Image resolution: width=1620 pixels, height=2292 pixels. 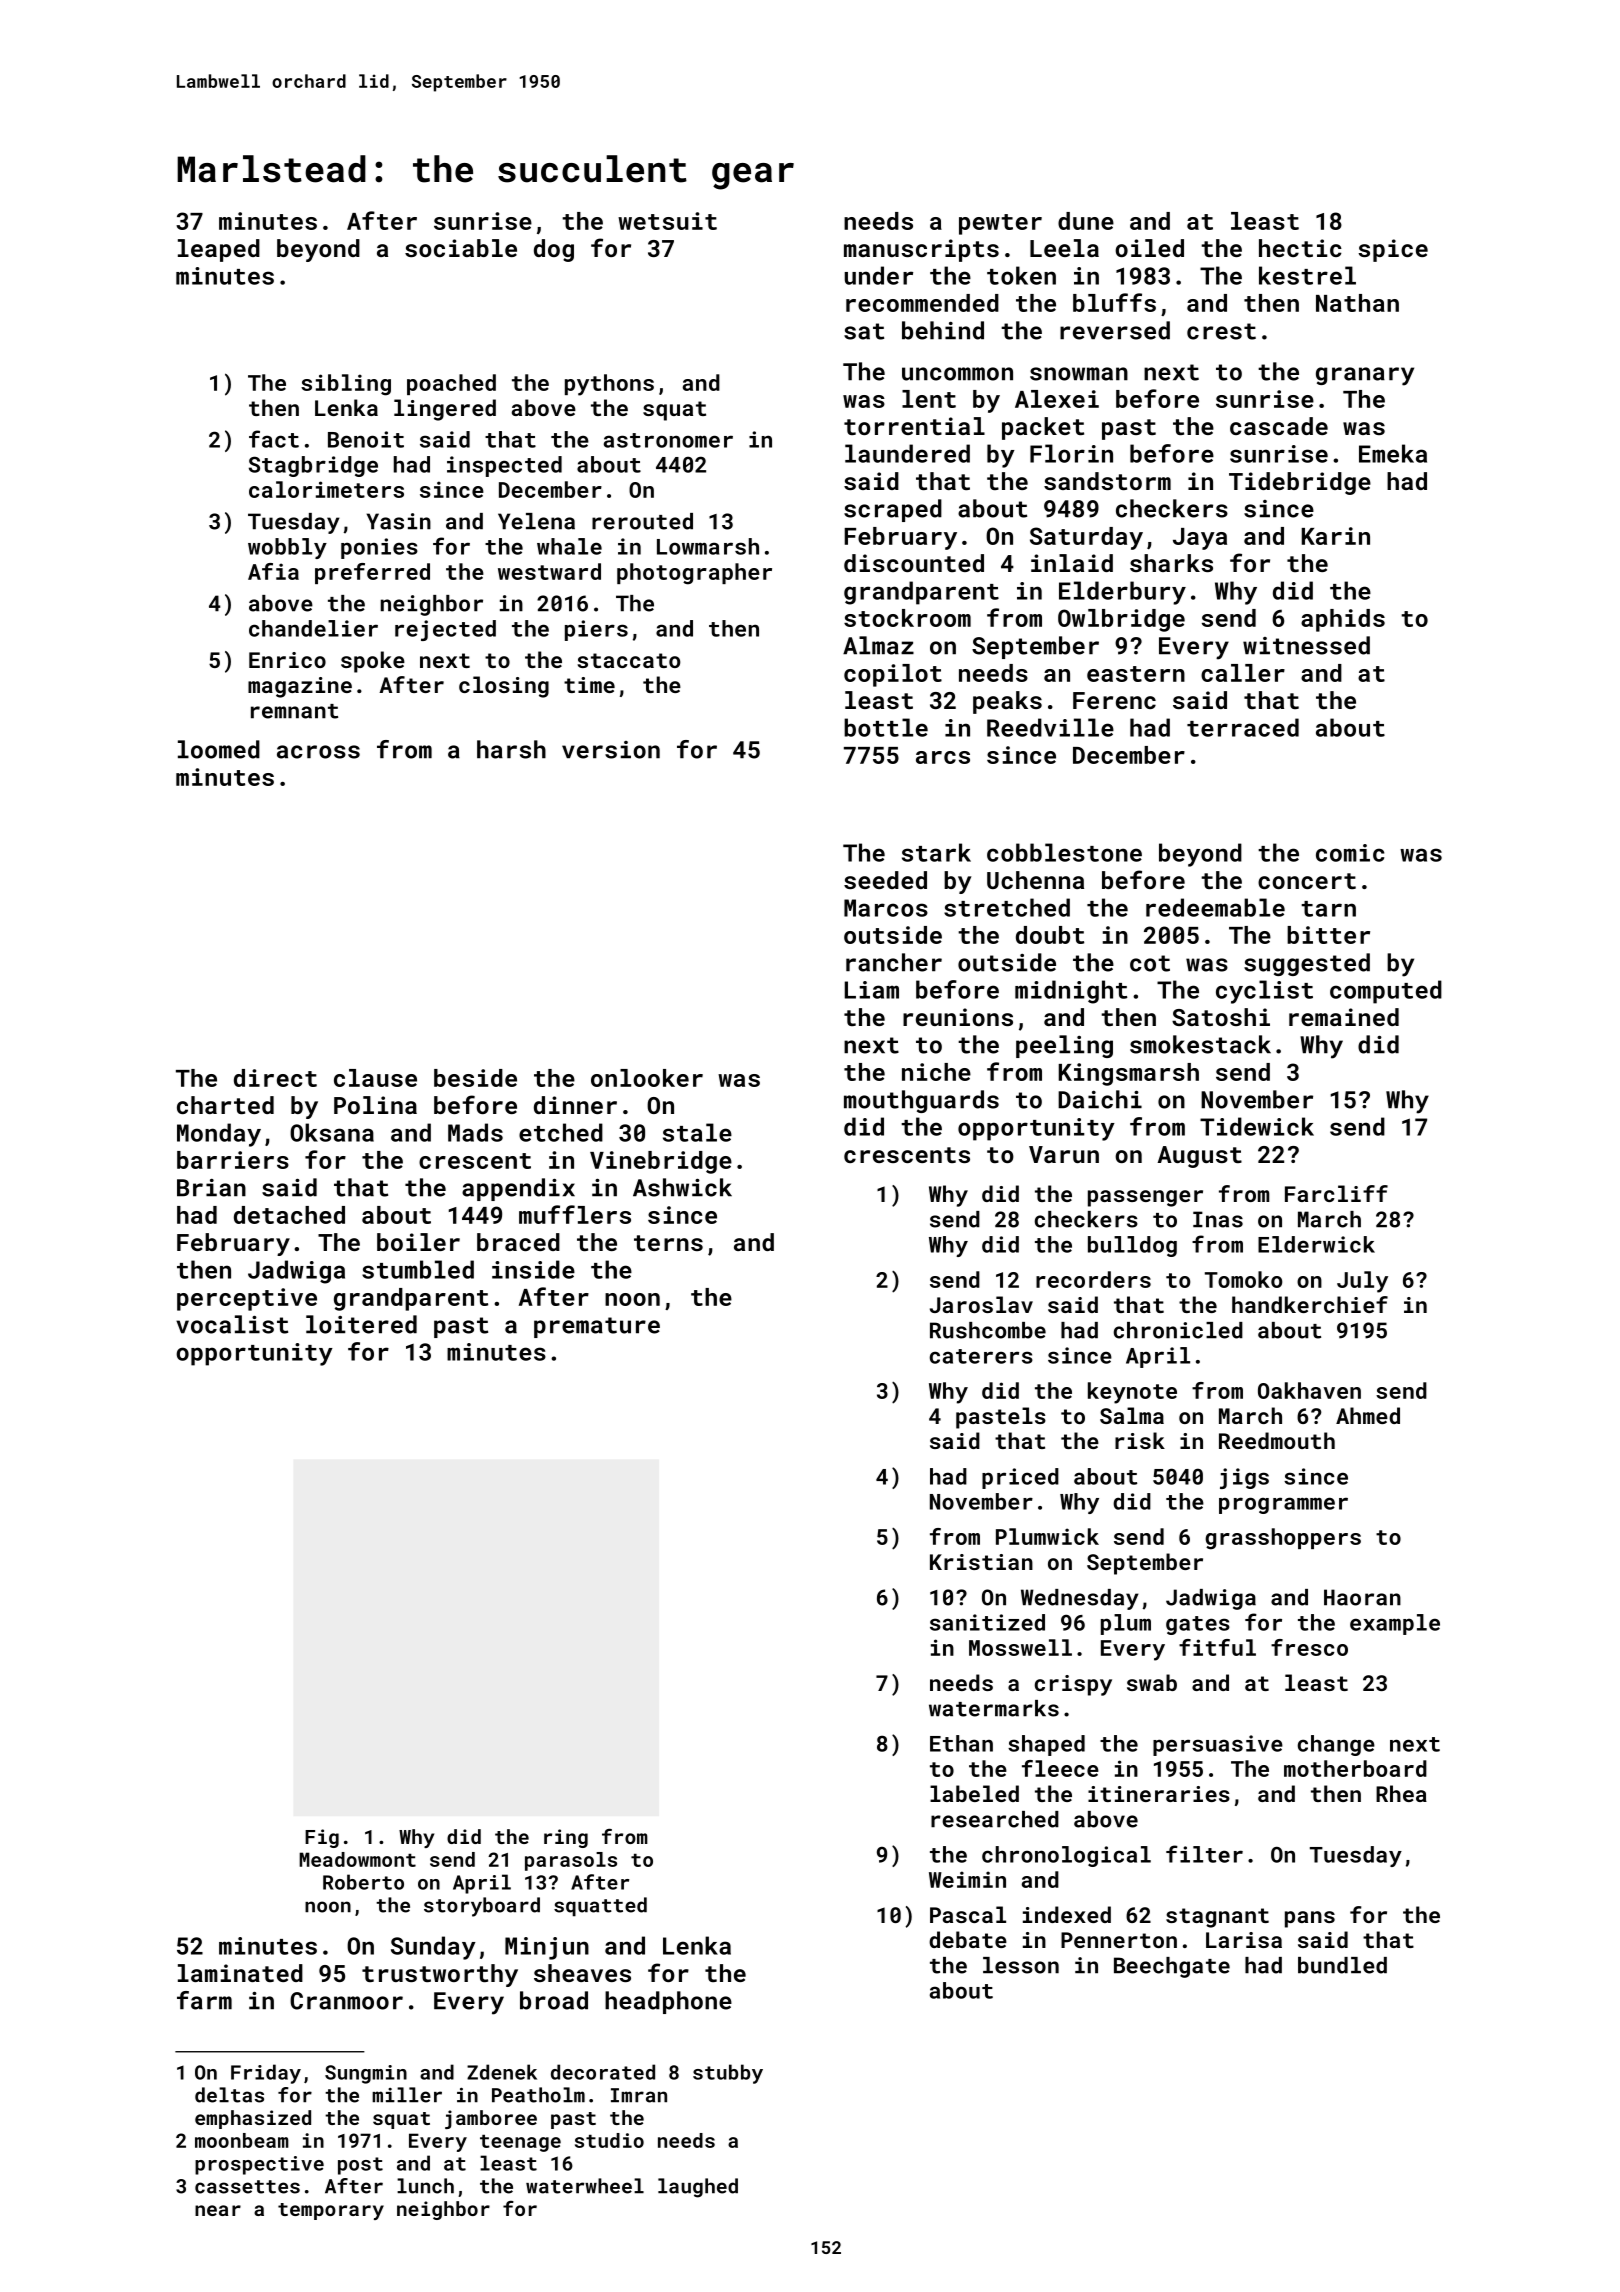 I want to click on wetsuit, so click(x=667, y=221).
